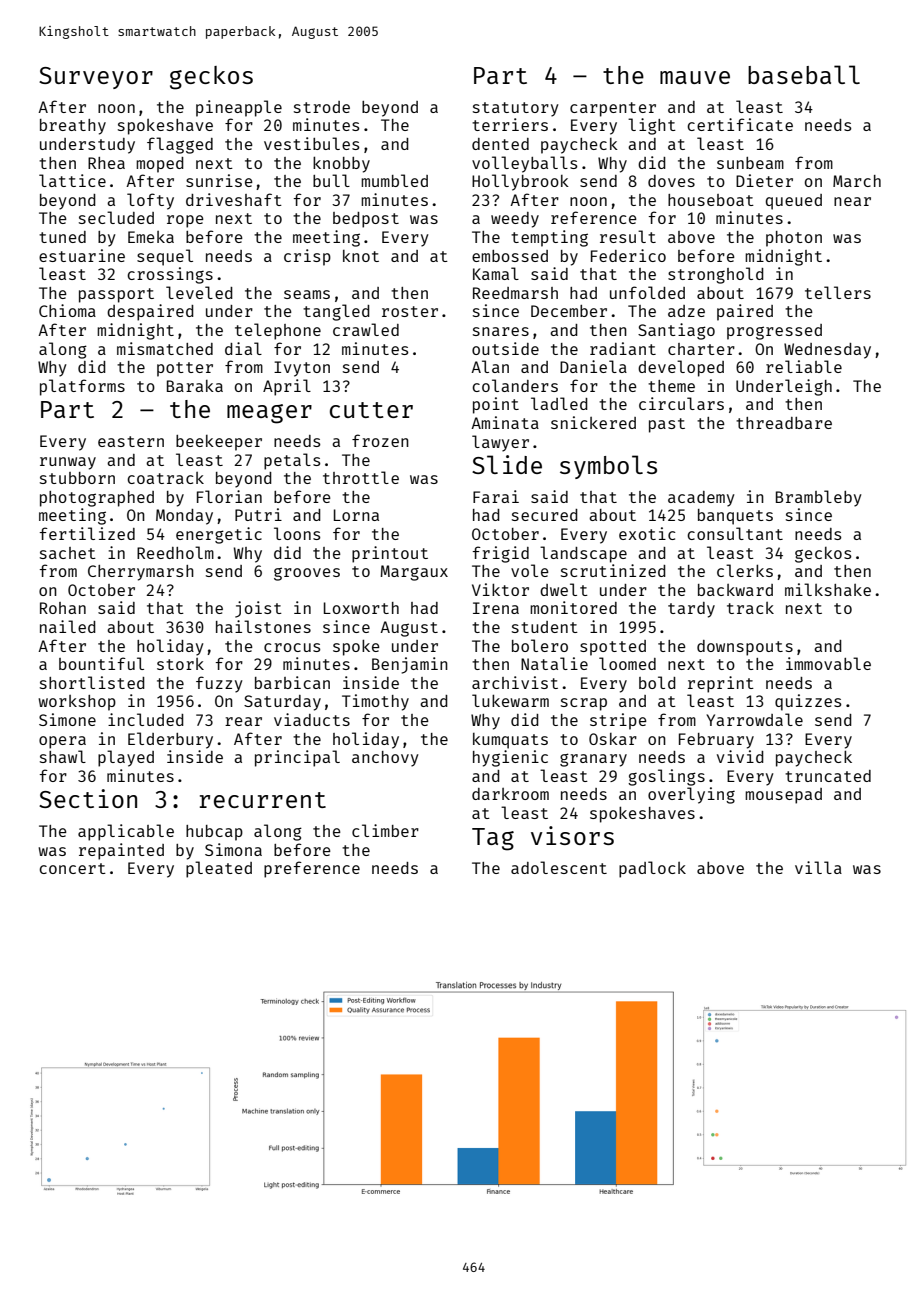 This page has height=1308, width=924. I want to click on lukewarm, so click(510, 700).
